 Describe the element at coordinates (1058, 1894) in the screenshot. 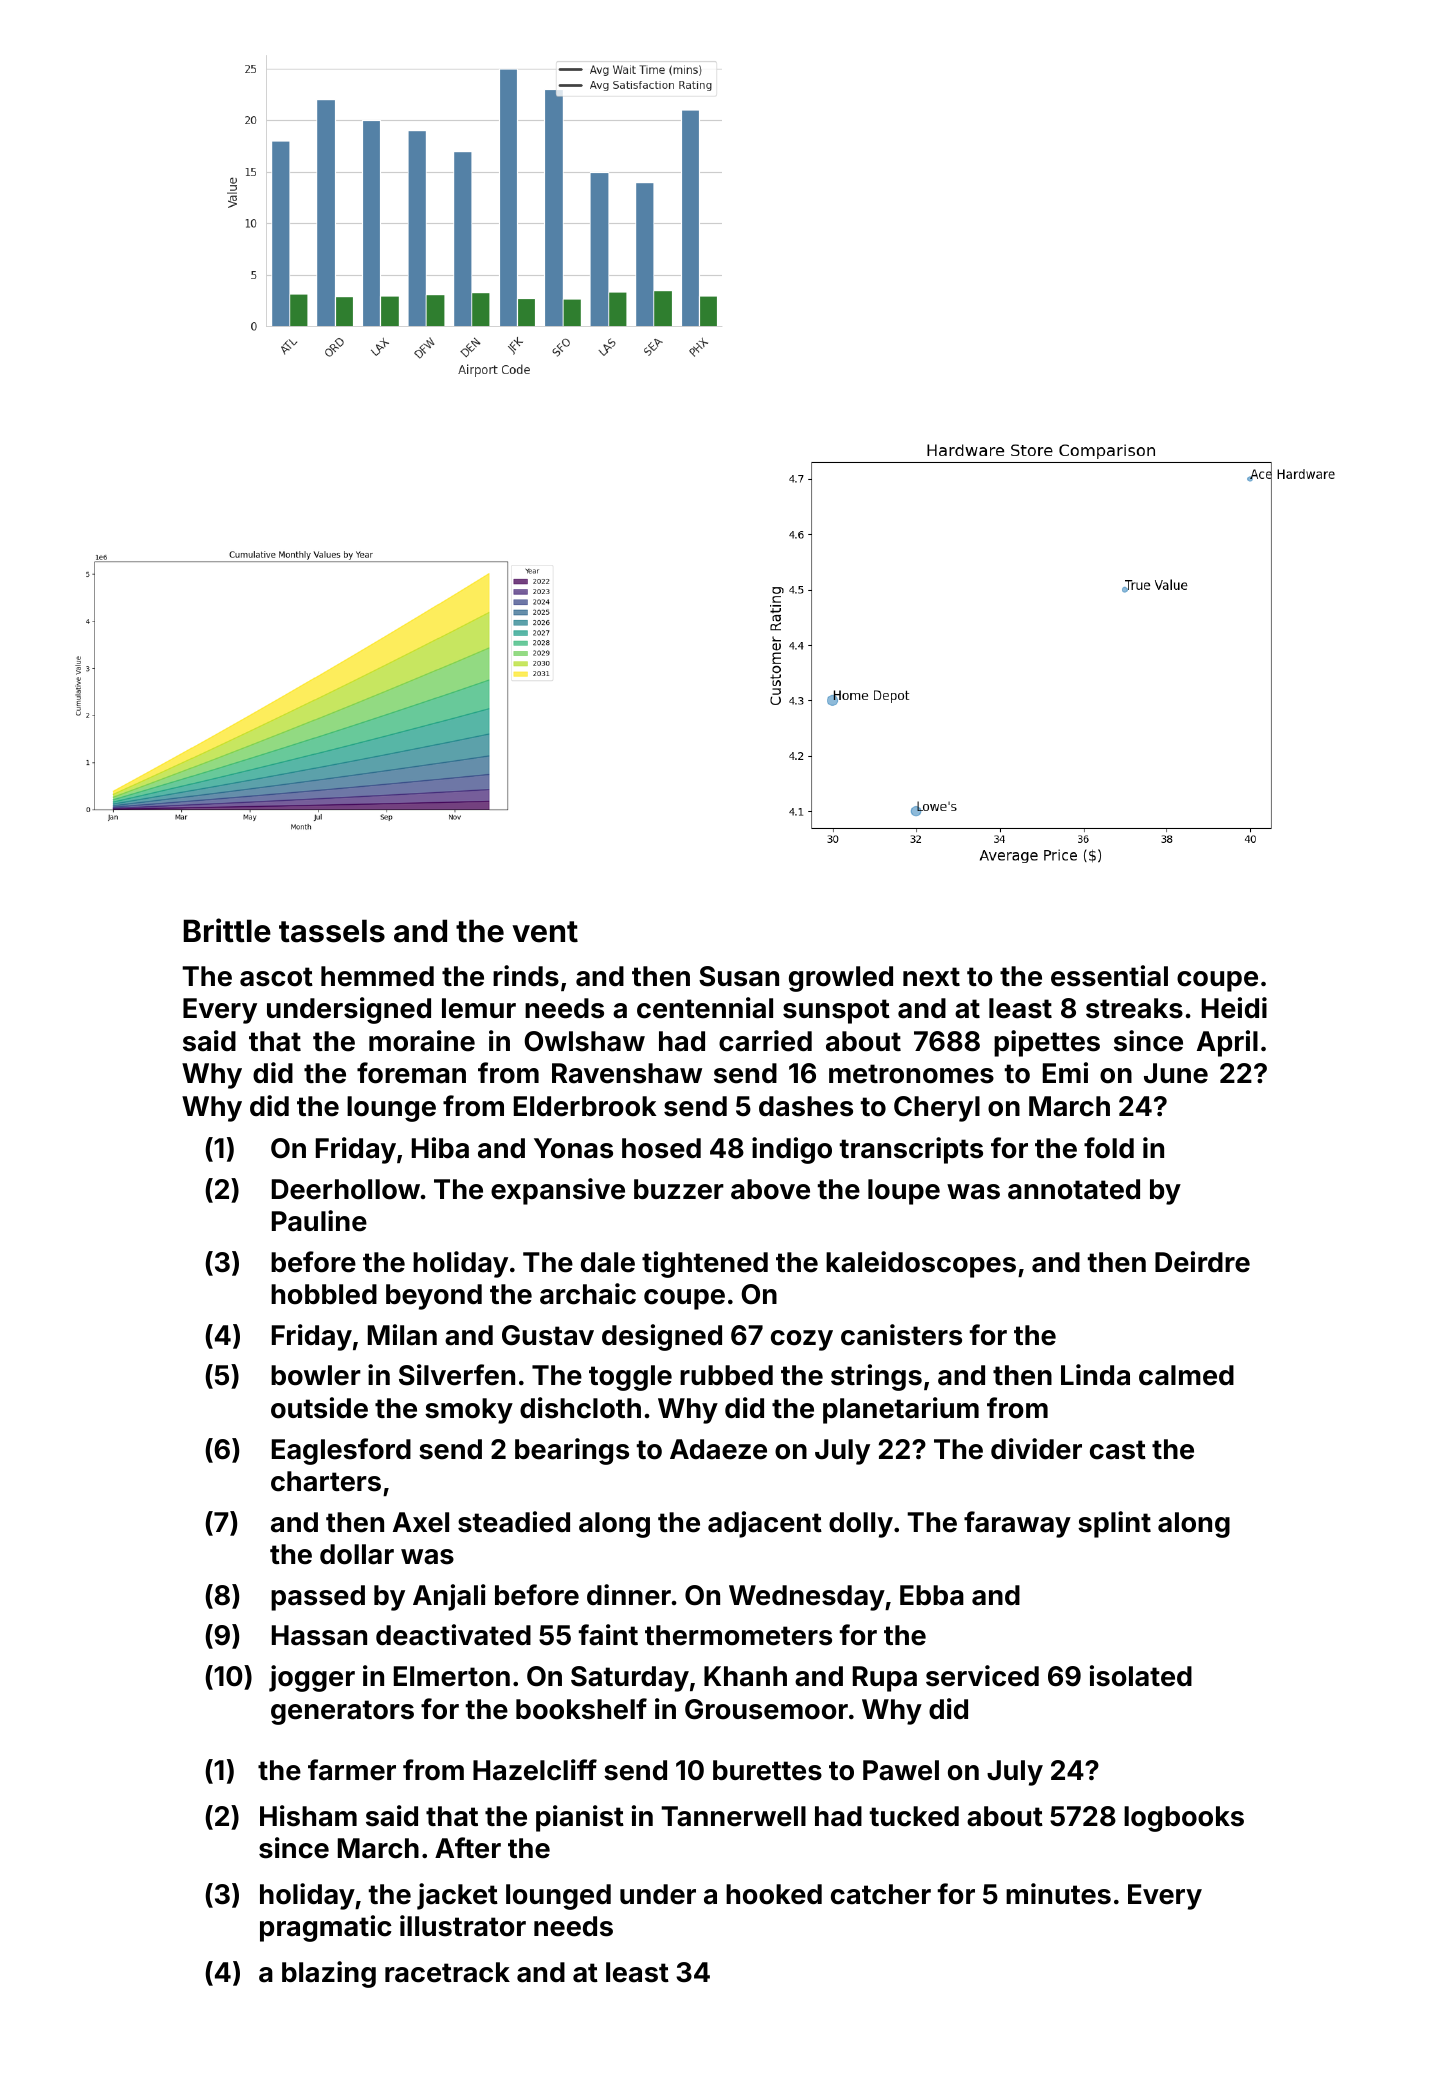

I see `minutes` at that location.
